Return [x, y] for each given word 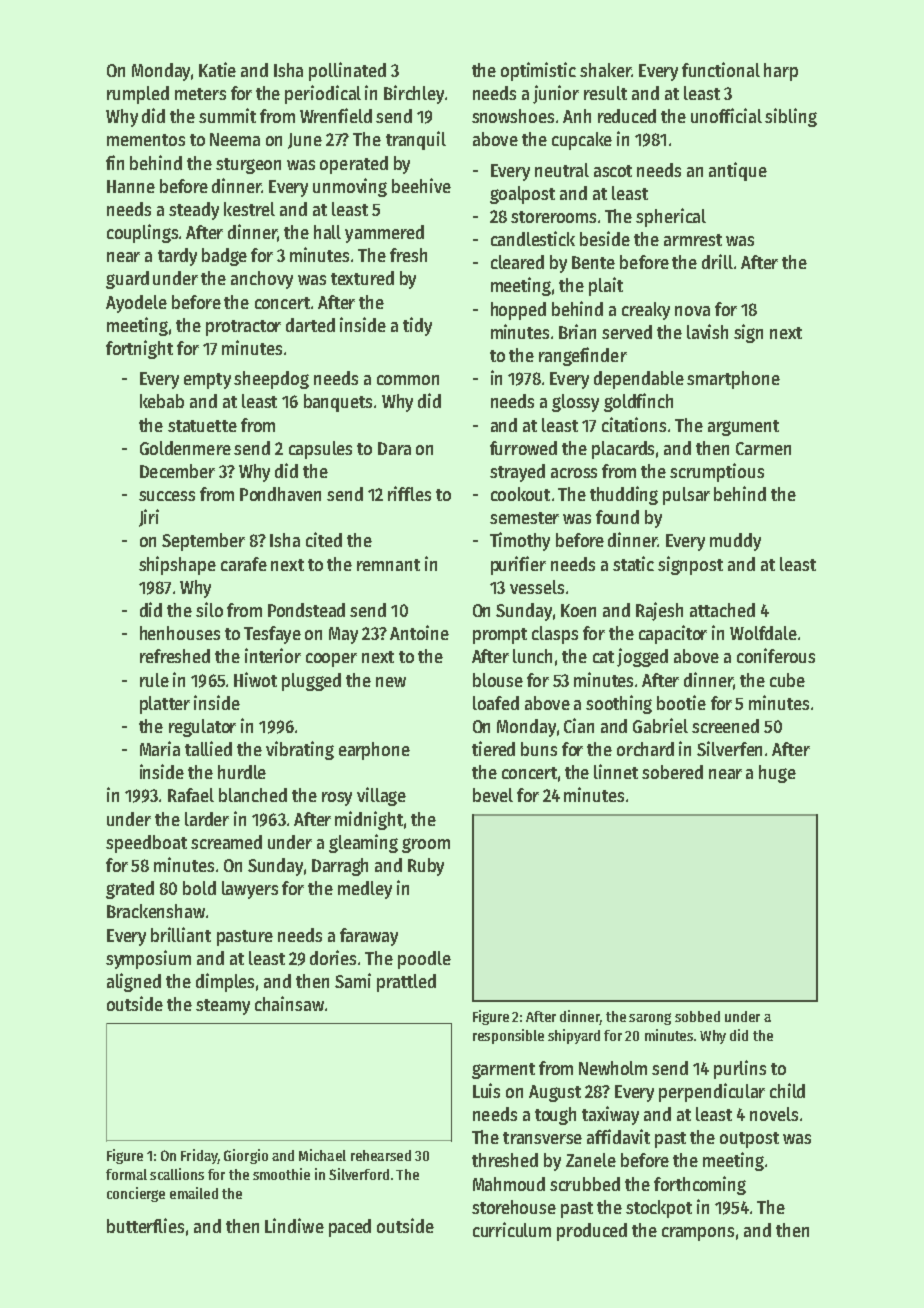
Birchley [414, 94]
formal [126, 1174]
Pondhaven [280, 494]
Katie [217, 69]
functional [721, 69]
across [574, 473]
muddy [735, 542]
